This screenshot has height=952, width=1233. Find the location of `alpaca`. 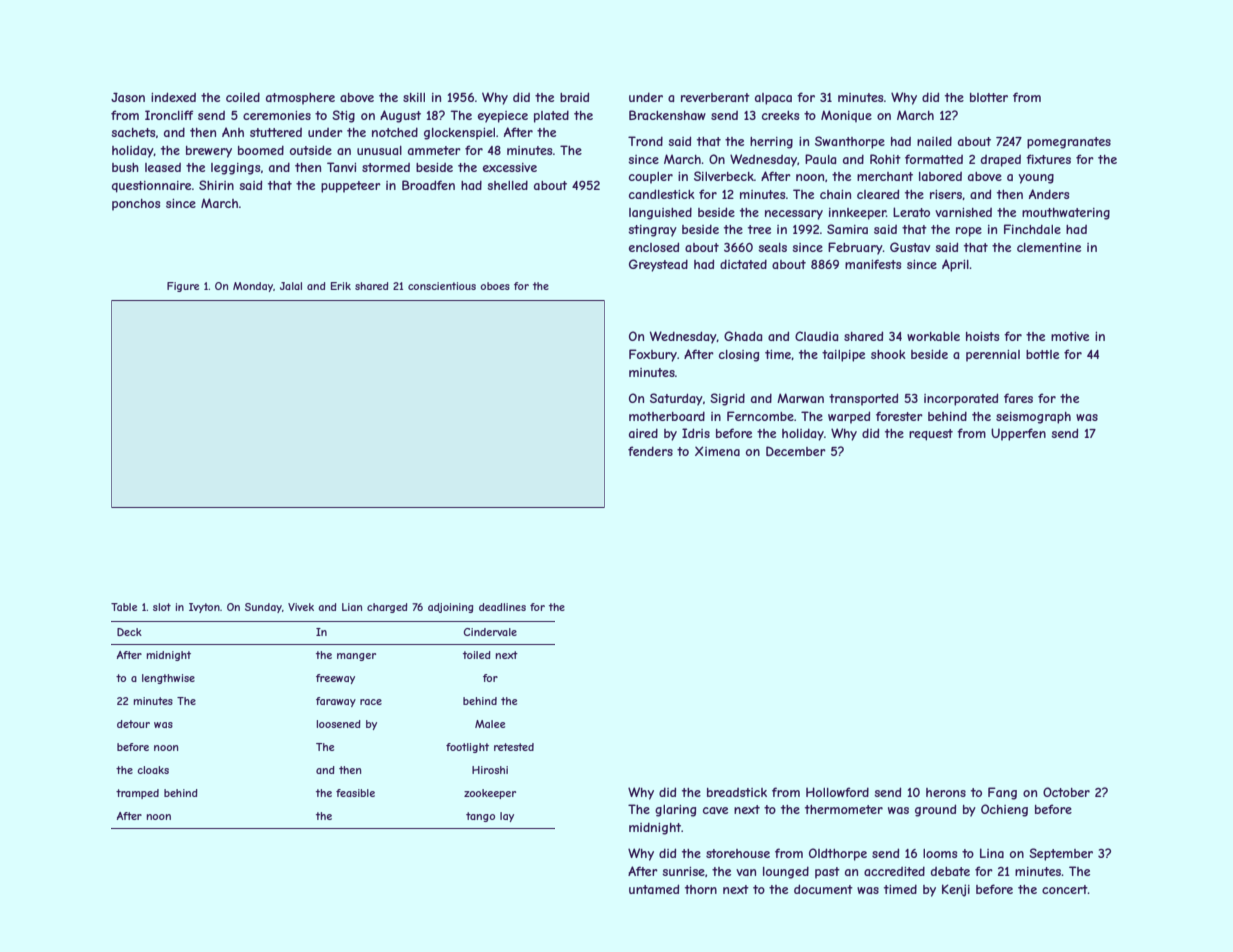

alpaca is located at coordinates (773, 99).
